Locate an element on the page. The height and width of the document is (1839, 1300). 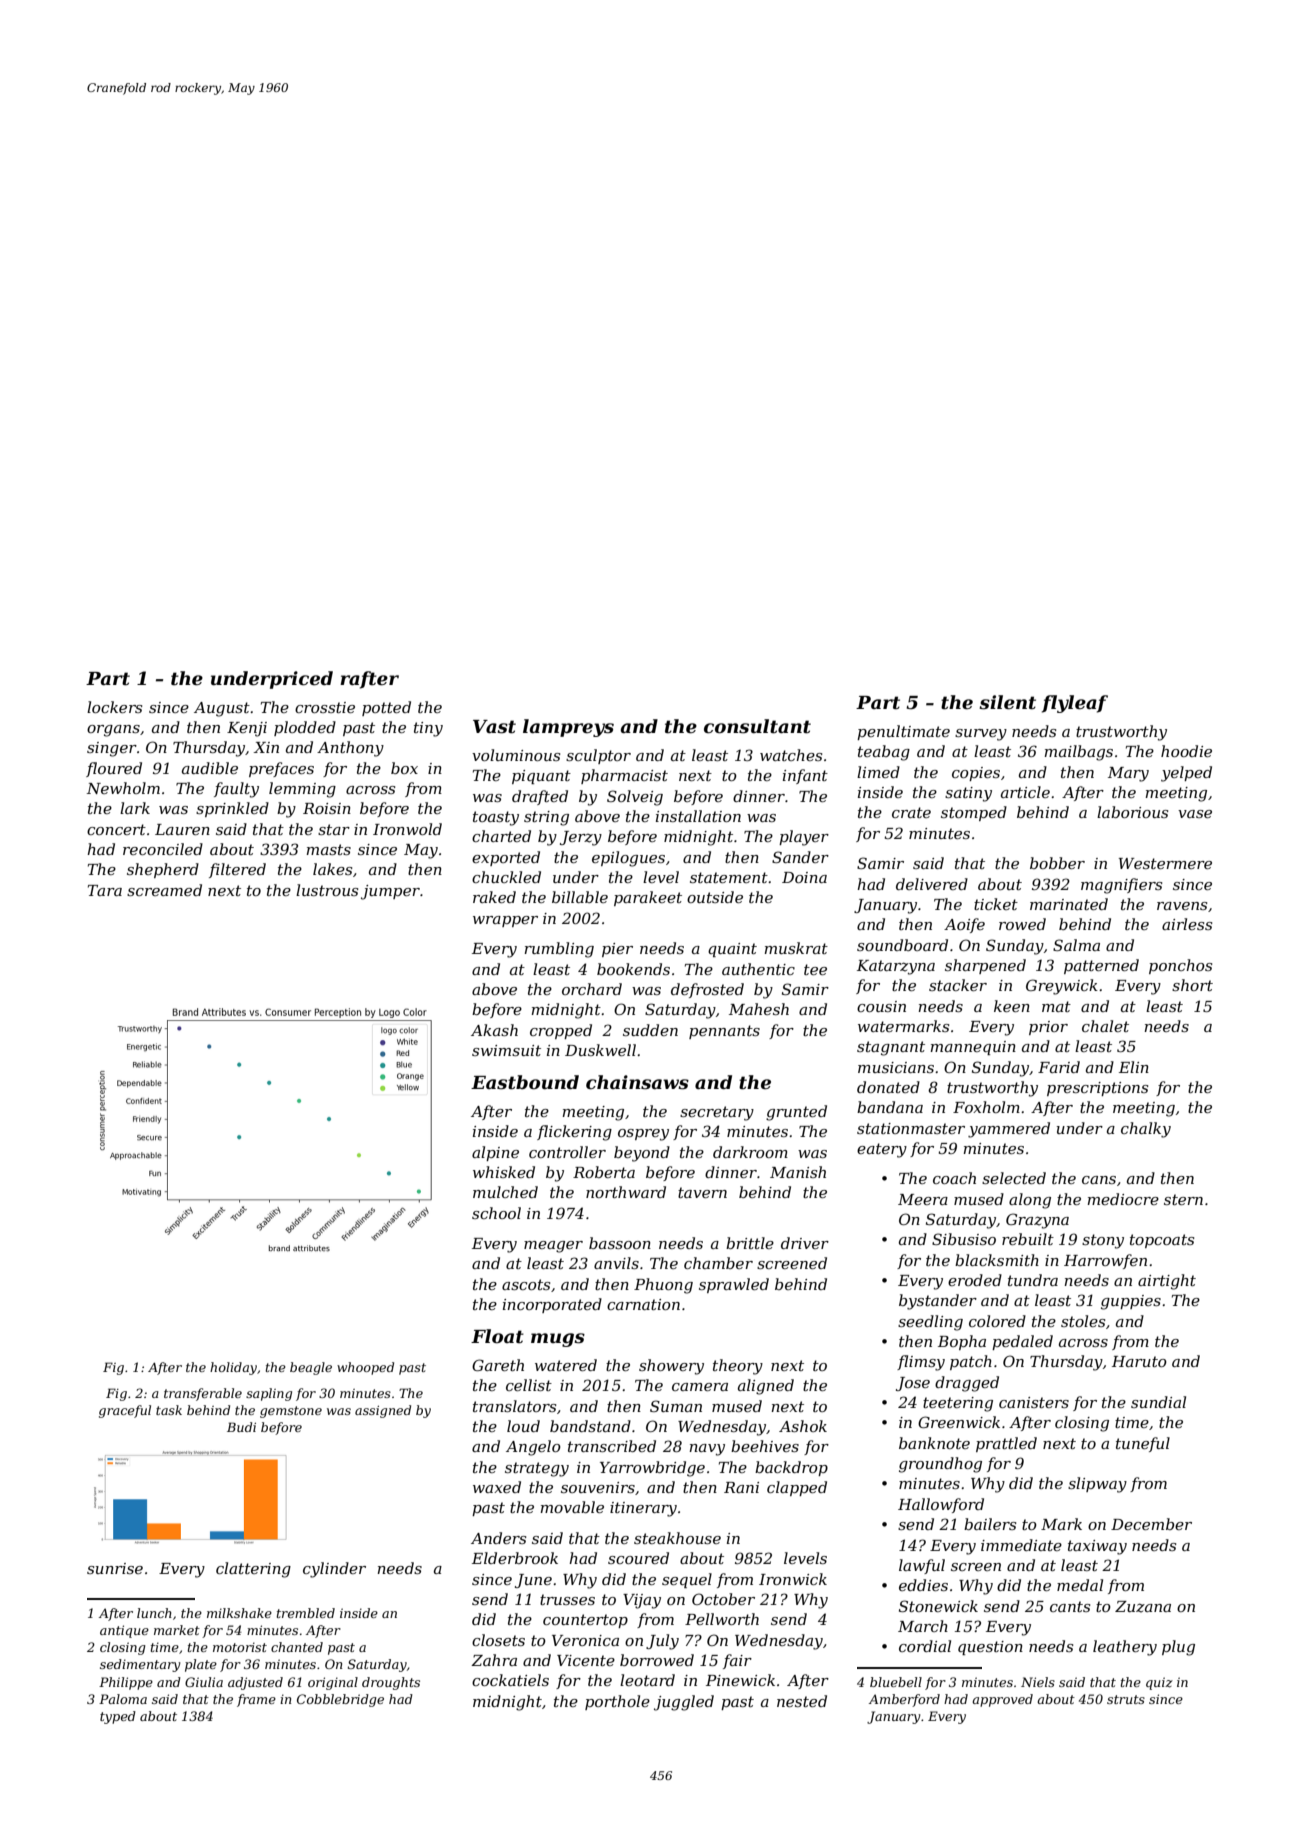
typed is located at coordinates (118, 1717).
